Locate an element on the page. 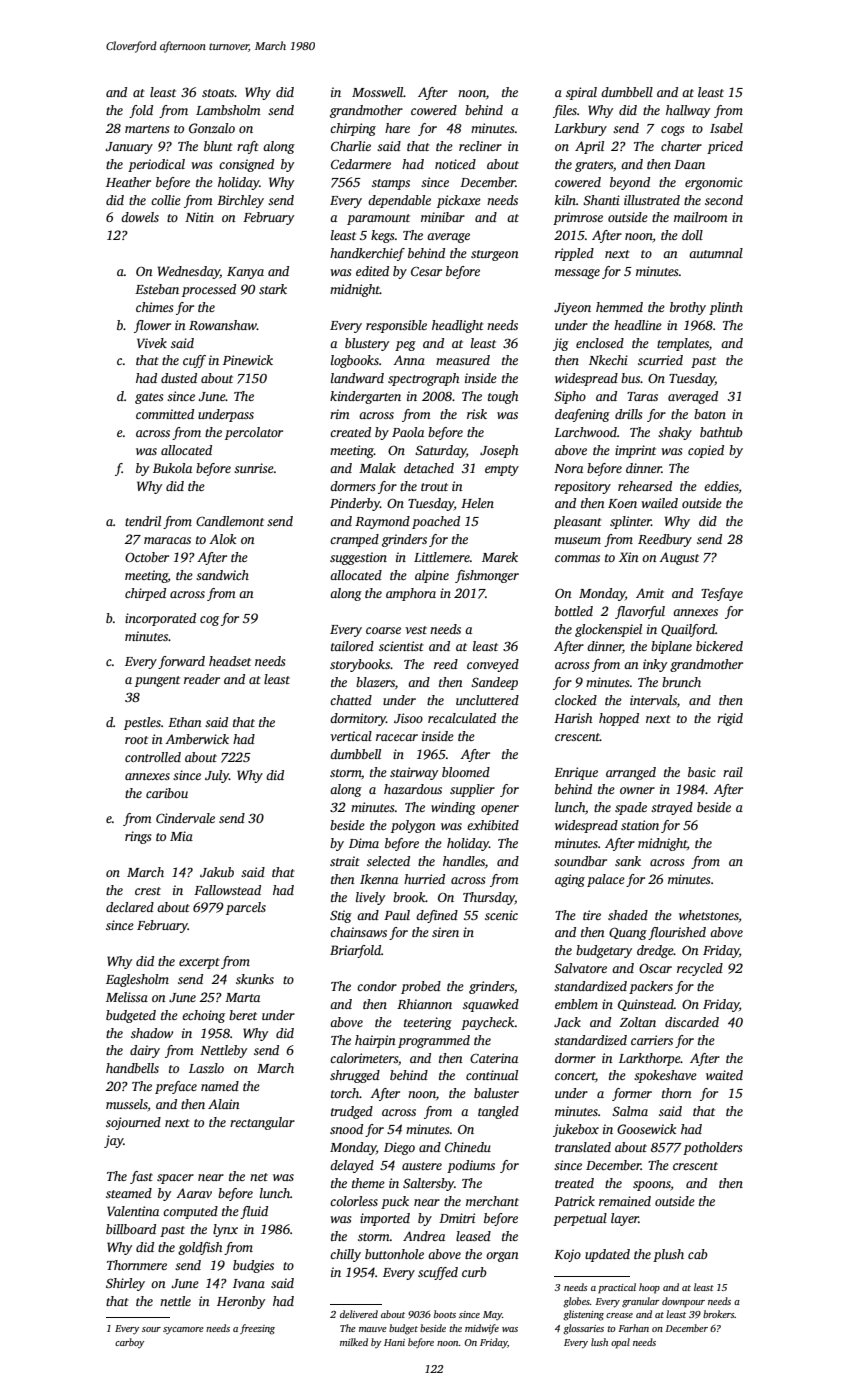 The width and height of the image is (849, 1400). charter is located at coordinates (681, 146).
